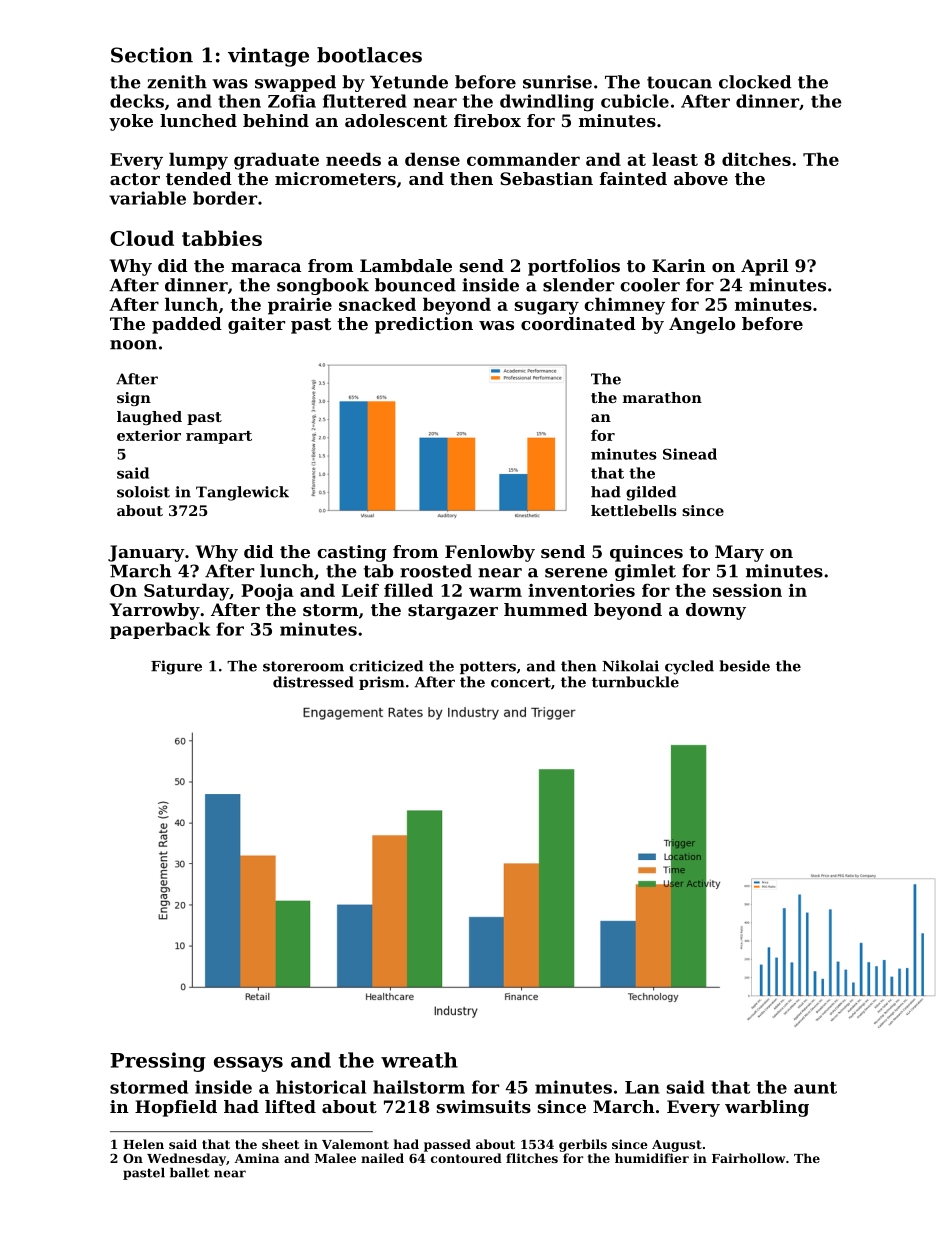 The height and width of the image is (1233, 952). What do you see at coordinates (158, 1062) in the image?
I see `Pressing` at bounding box center [158, 1062].
